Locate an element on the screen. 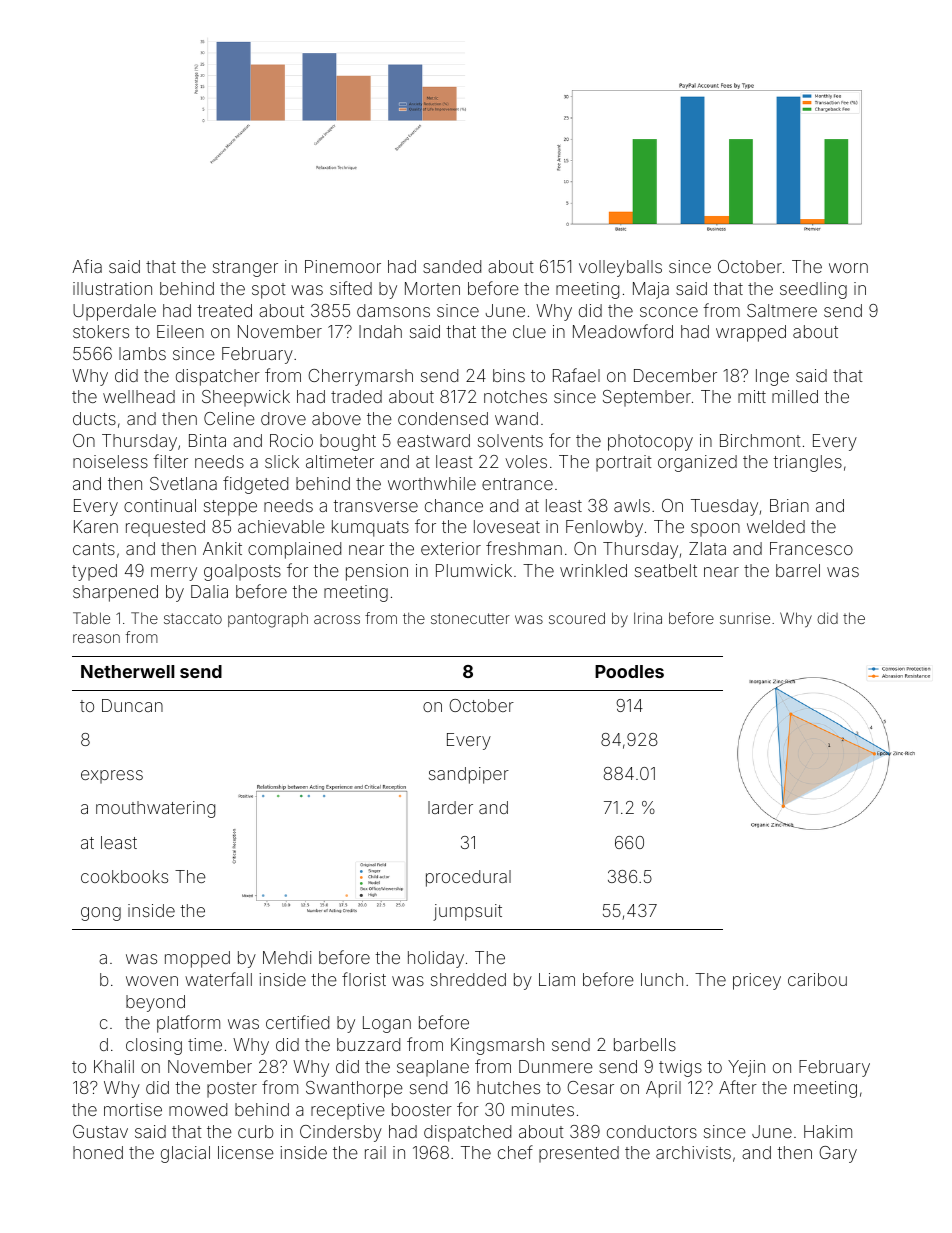 Image resolution: width=952 pixels, height=1233 pixels. Duncan is located at coordinates (132, 705).
